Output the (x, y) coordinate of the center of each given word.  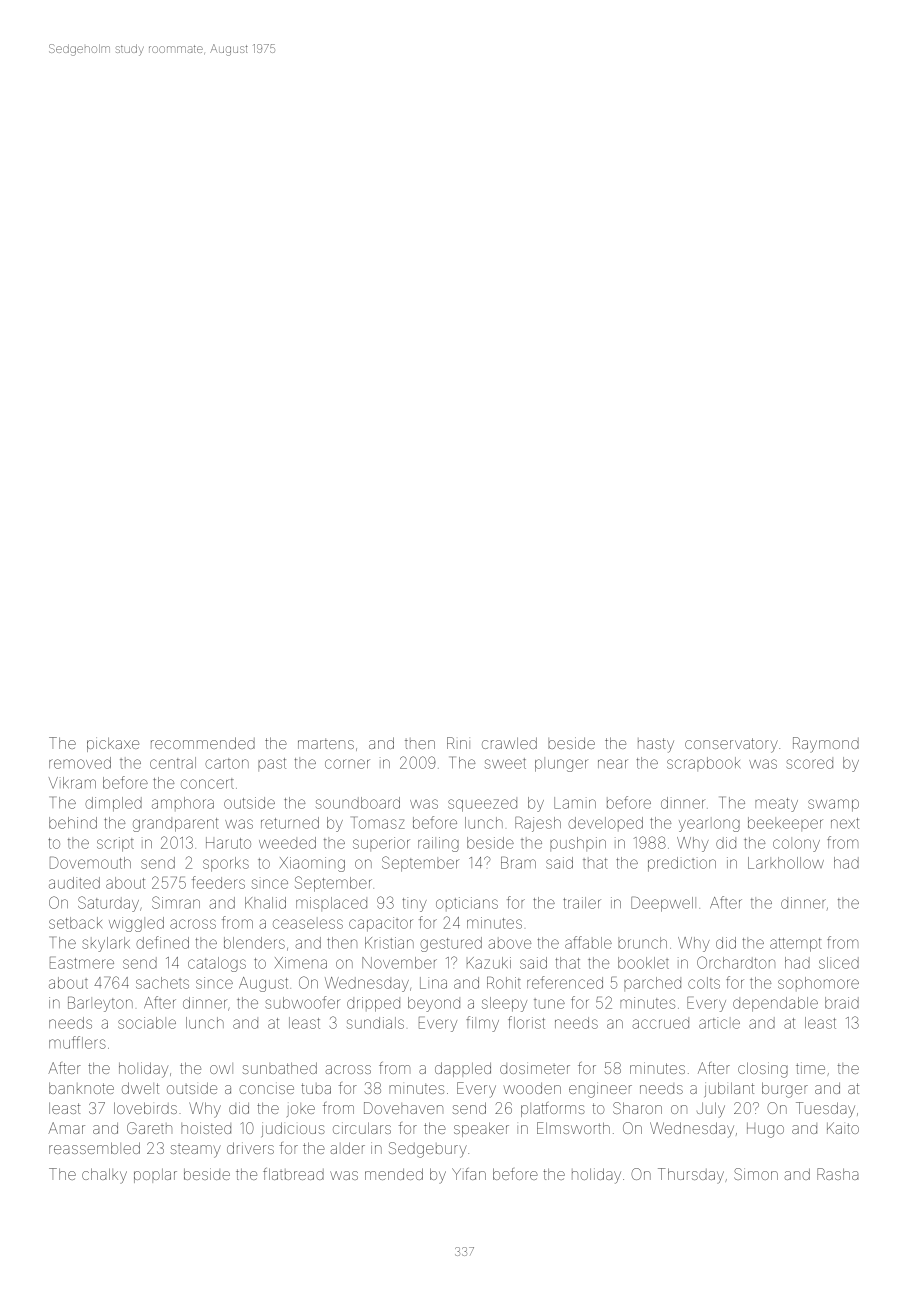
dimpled (113, 804)
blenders (254, 943)
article (719, 1023)
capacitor (381, 924)
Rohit (504, 983)
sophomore (818, 983)
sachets (162, 983)
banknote (81, 1088)
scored (810, 764)
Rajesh (538, 824)
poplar (155, 1176)
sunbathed (279, 1068)
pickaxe (113, 744)
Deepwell (663, 904)
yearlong (709, 825)
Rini (458, 743)
